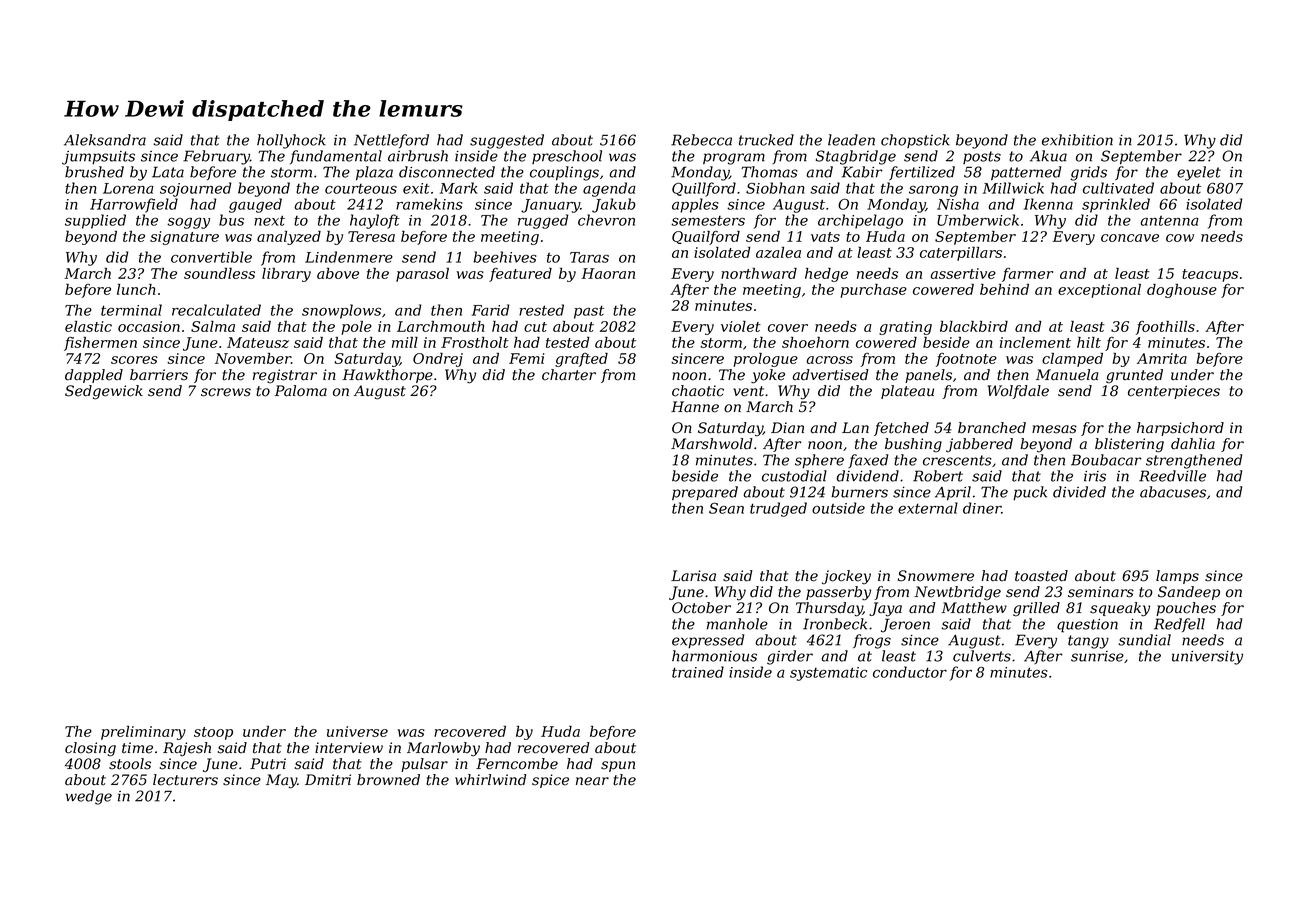  What do you see at coordinates (698, 672) in the screenshot?
I see `trained` at bounding box center [698, 672].
